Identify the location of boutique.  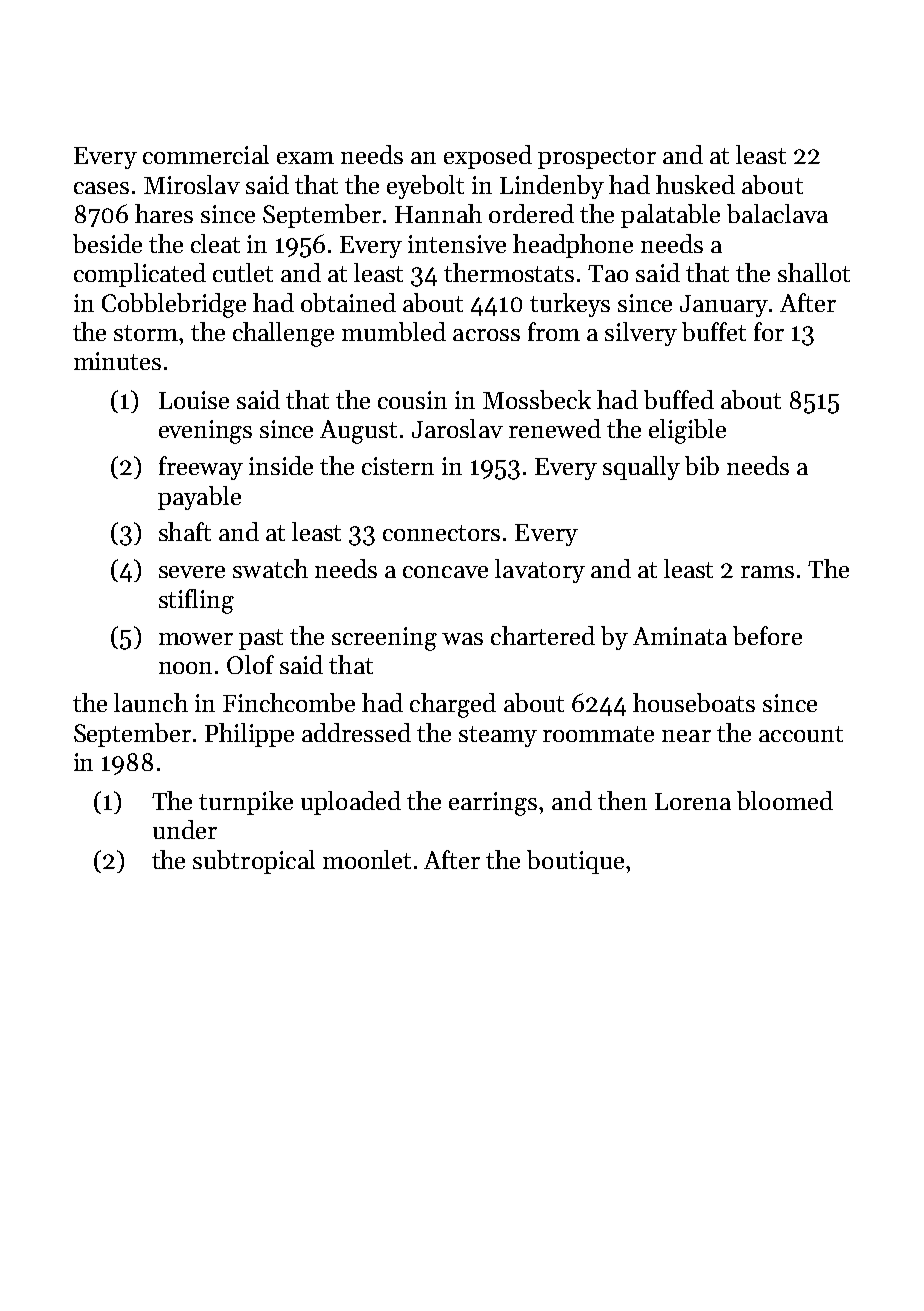
(575, 862).
